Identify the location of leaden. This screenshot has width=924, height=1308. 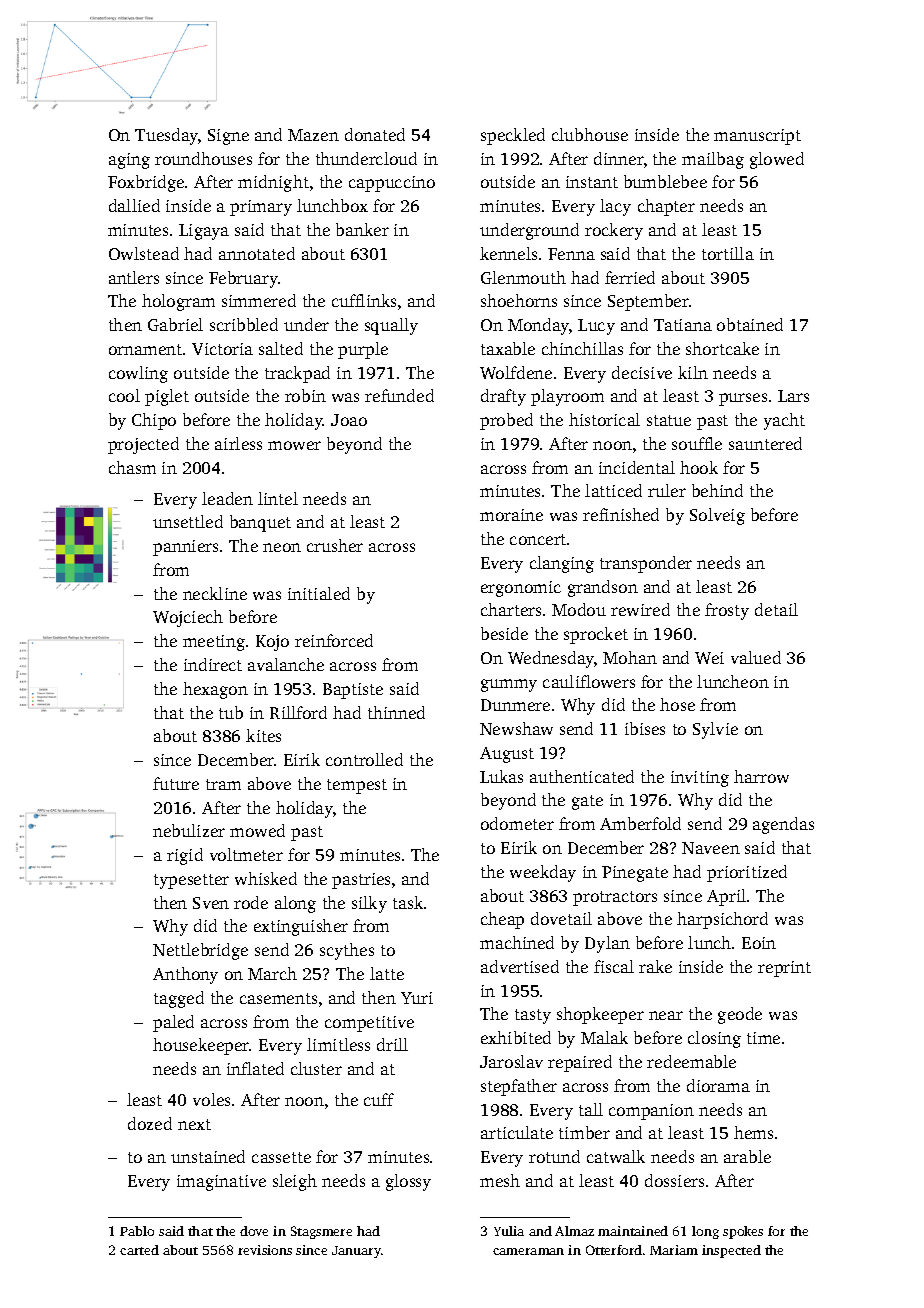
(227, 498).
